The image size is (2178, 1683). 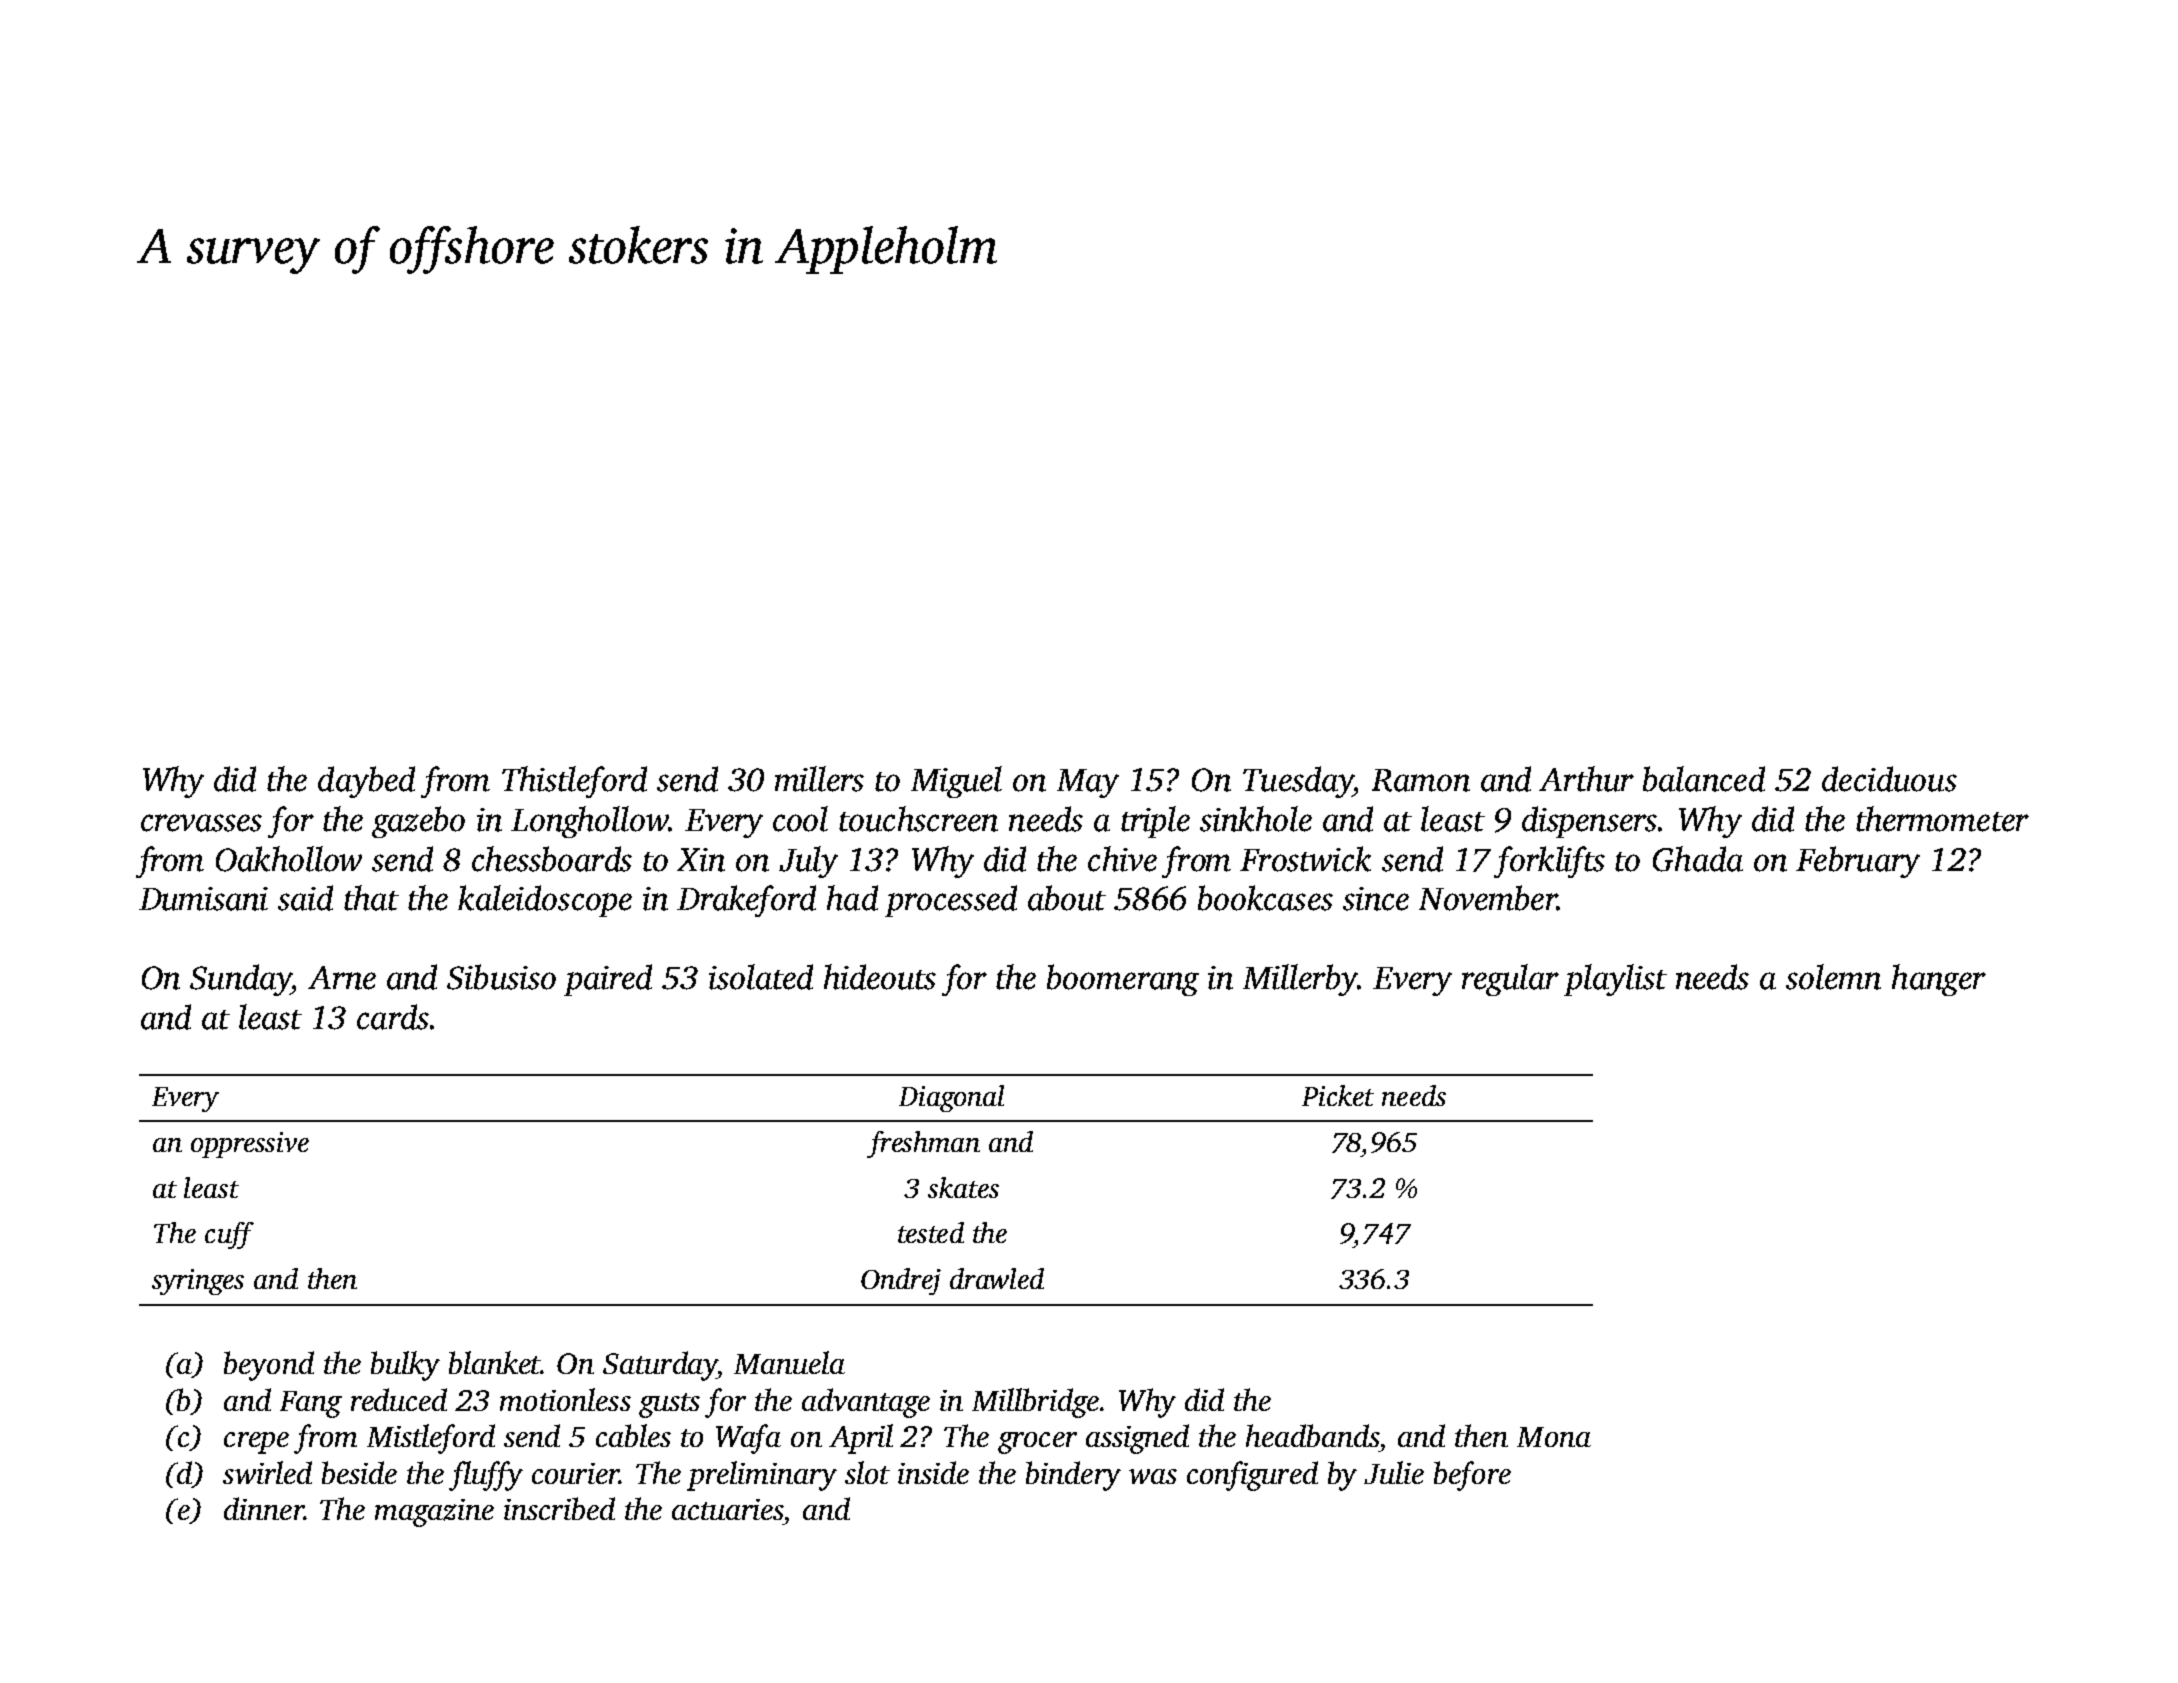 I want to click on deciduous, so click(x=1889, y=779).
